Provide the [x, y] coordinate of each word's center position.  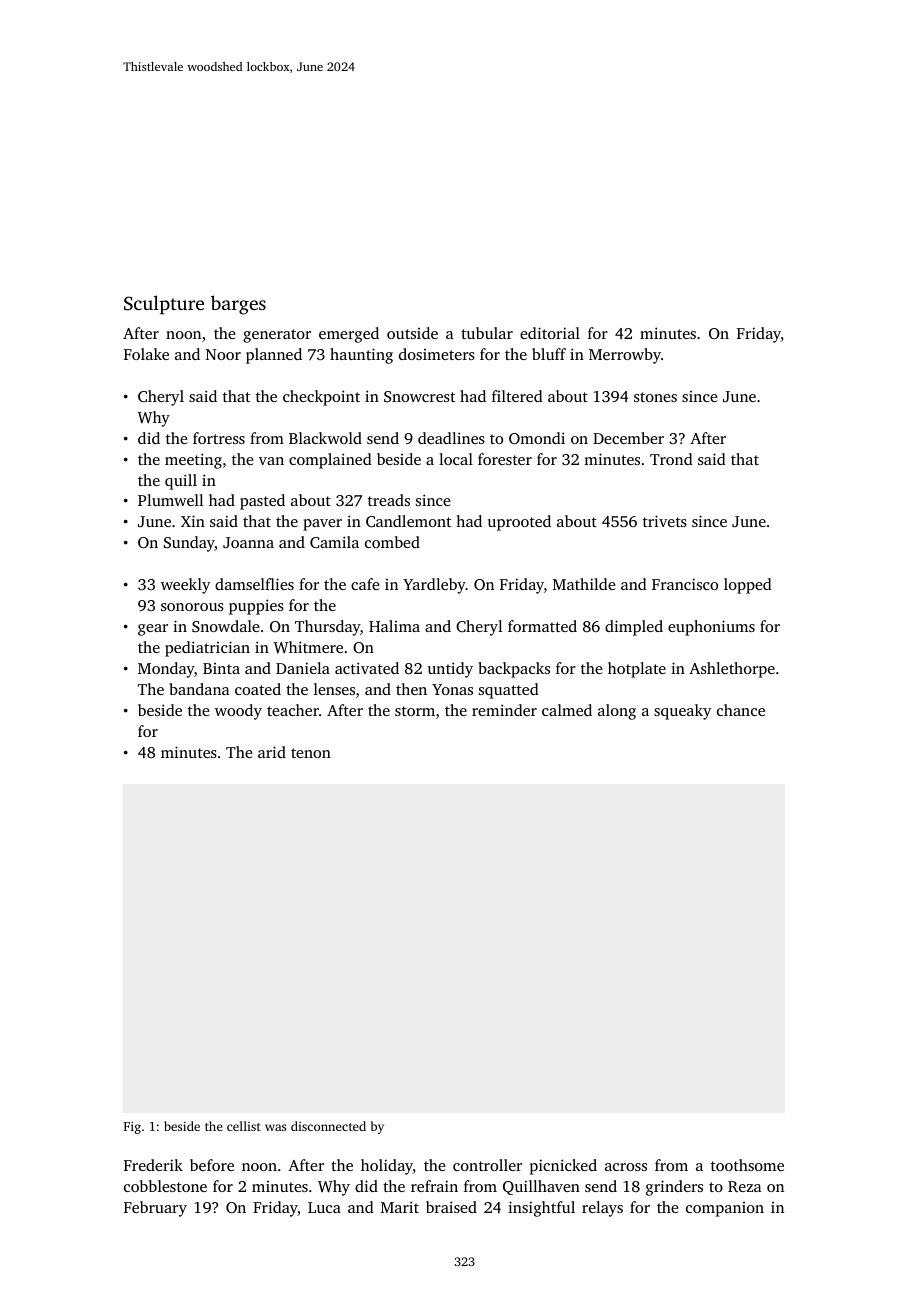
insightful [541, 1209]
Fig [132, 1128]
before [212, 1165]
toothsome [747, 1165]
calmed [567, 710]
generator [277, 336]
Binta [221, 668]
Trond [671, 459]
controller [487, 1165]
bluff [549, 354]
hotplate [637, 670]
